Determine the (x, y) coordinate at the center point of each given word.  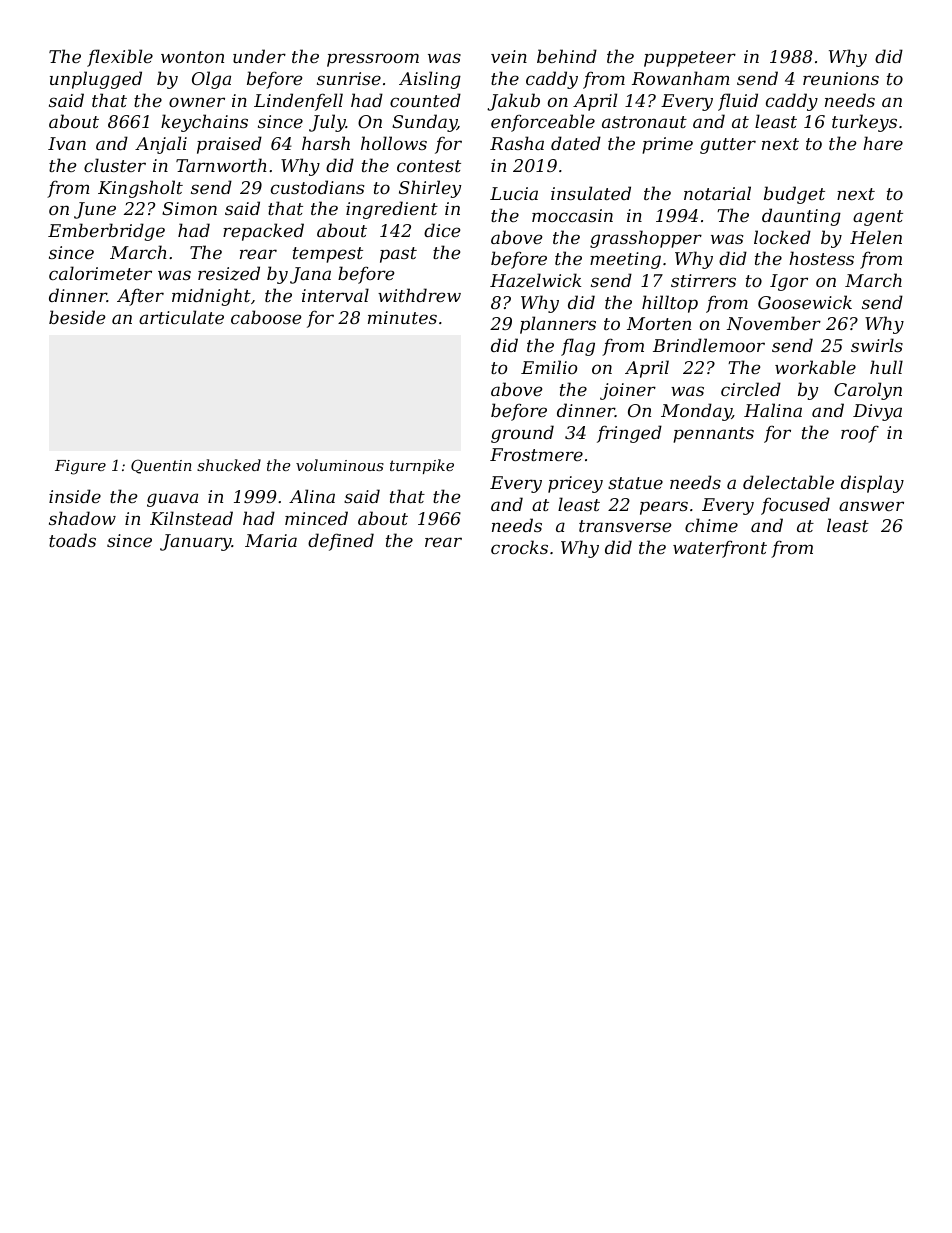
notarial (717, 193)
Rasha (517, 143)
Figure (80, 467)
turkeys (864, 123)
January (196, 542)
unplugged (96, 80)
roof (860, 434)
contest (429, 166)
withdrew (419, 295)
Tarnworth (221, 165)
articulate (181, 317)
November (774, 323)
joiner (628, 391)
